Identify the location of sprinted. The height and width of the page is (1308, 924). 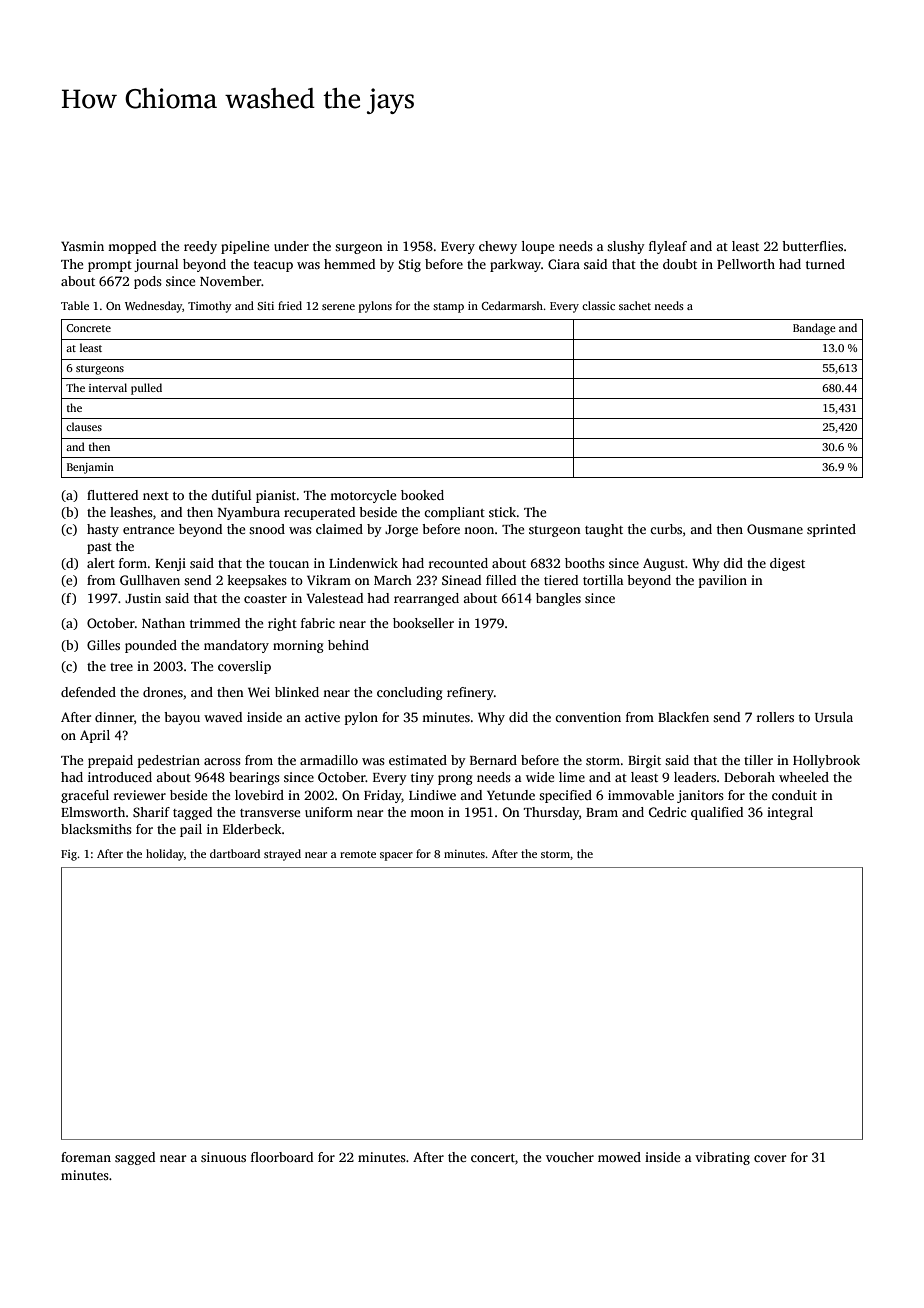
(831, 530).
